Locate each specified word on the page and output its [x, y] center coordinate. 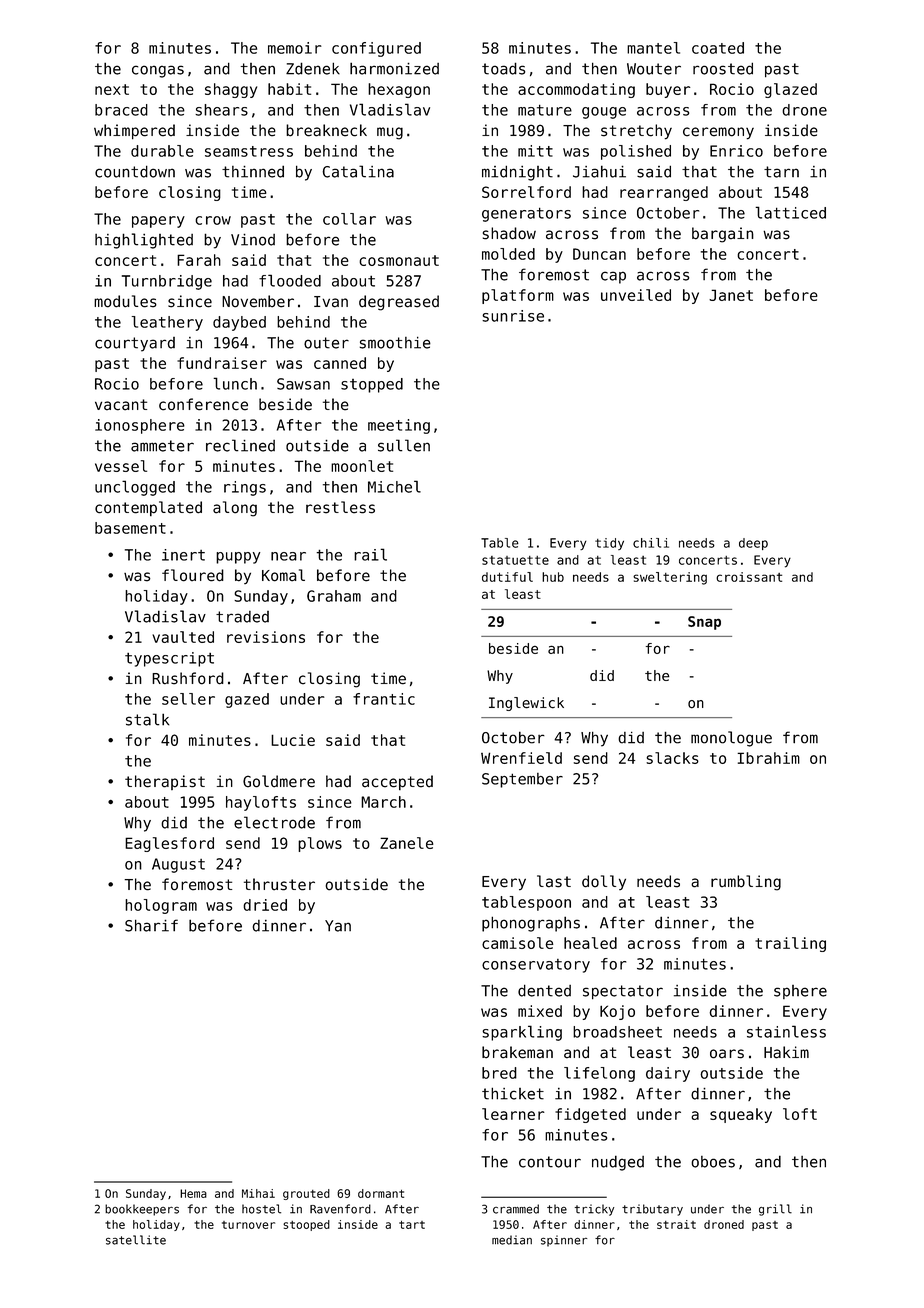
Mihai [258, 1193]
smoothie [395, 343]
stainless [786, 1031]
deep [753, 544]
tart [412, 1225]
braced [121, 110]
